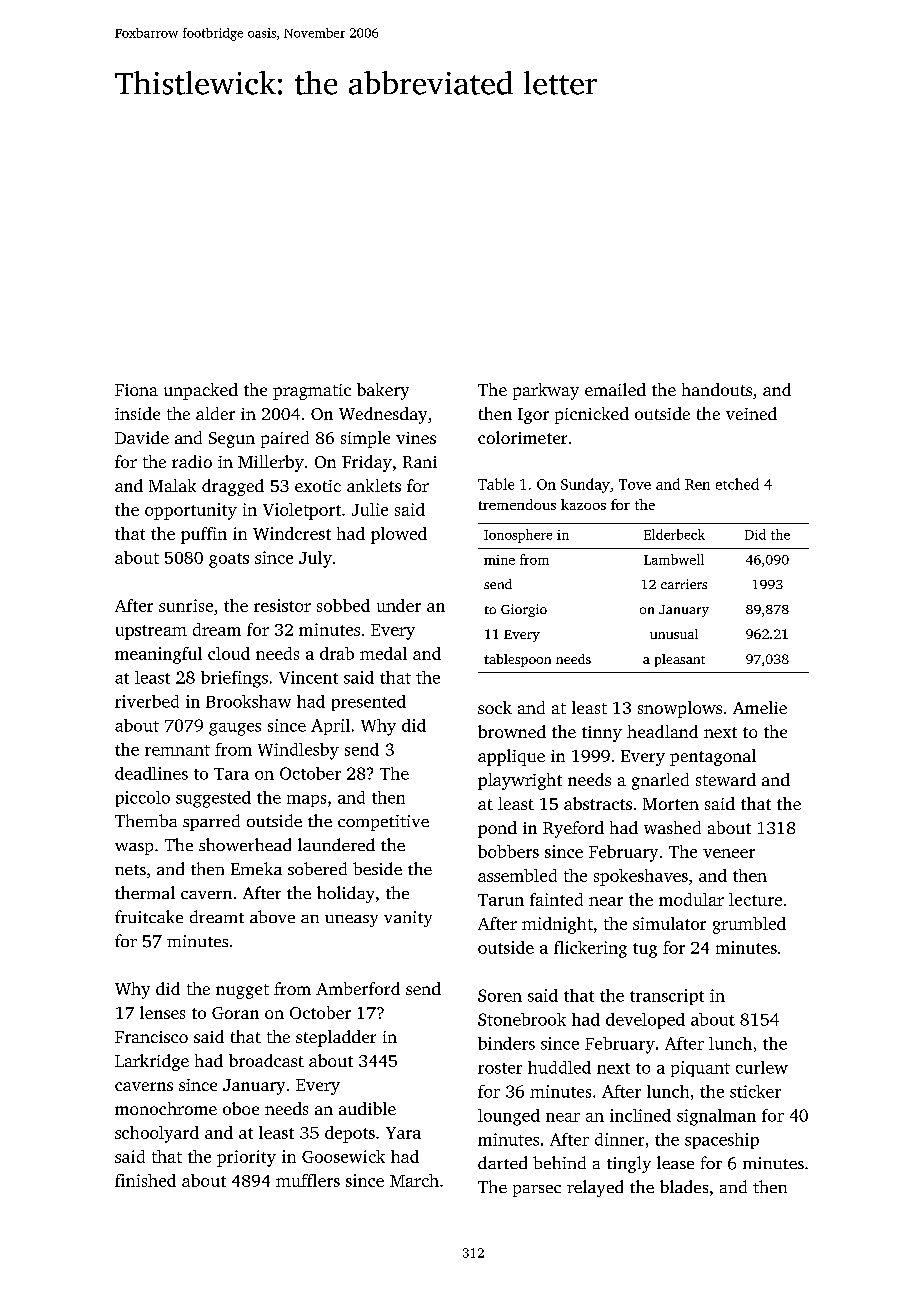  What do you see at coordinates (383, 391) in the screenshot?
I see `bakery` at bounding box center [383, 391].
